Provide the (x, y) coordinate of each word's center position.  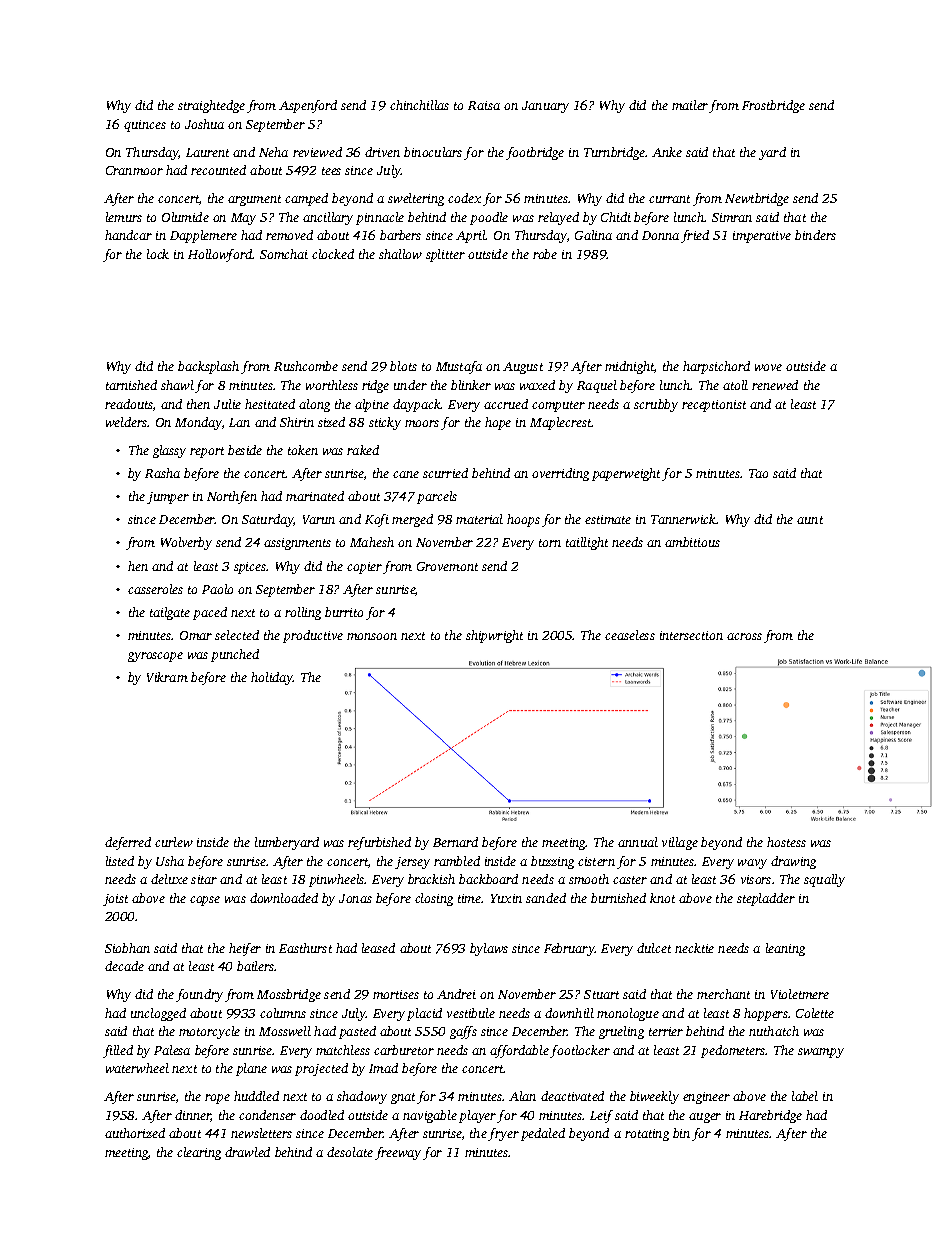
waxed (537, 385)
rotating (647, 1135)
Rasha (162, 473)
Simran (732, 217)
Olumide (185, 217)
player (477, 1116)
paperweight (626, 474)
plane (251, 1069)
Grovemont (447, 566)
